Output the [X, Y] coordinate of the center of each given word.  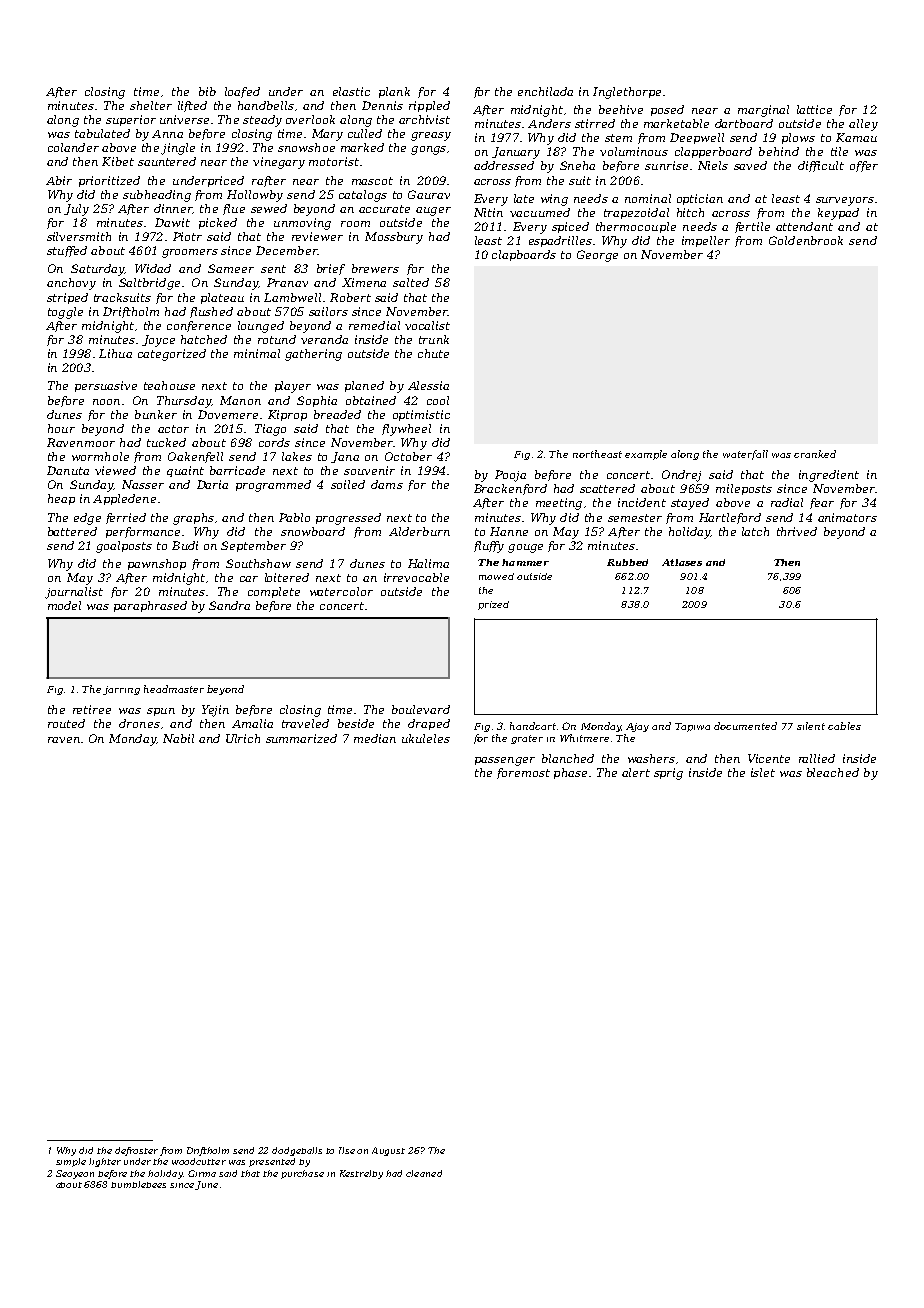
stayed [690, 504]
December [286, 250]
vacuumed [540, 212]
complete [274, 592]
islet [763, 772]
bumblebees [138, 1184]
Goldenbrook [806, 240]
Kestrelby [361, 1174]
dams [387, 484]
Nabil [178, 738]
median [375, 738]
